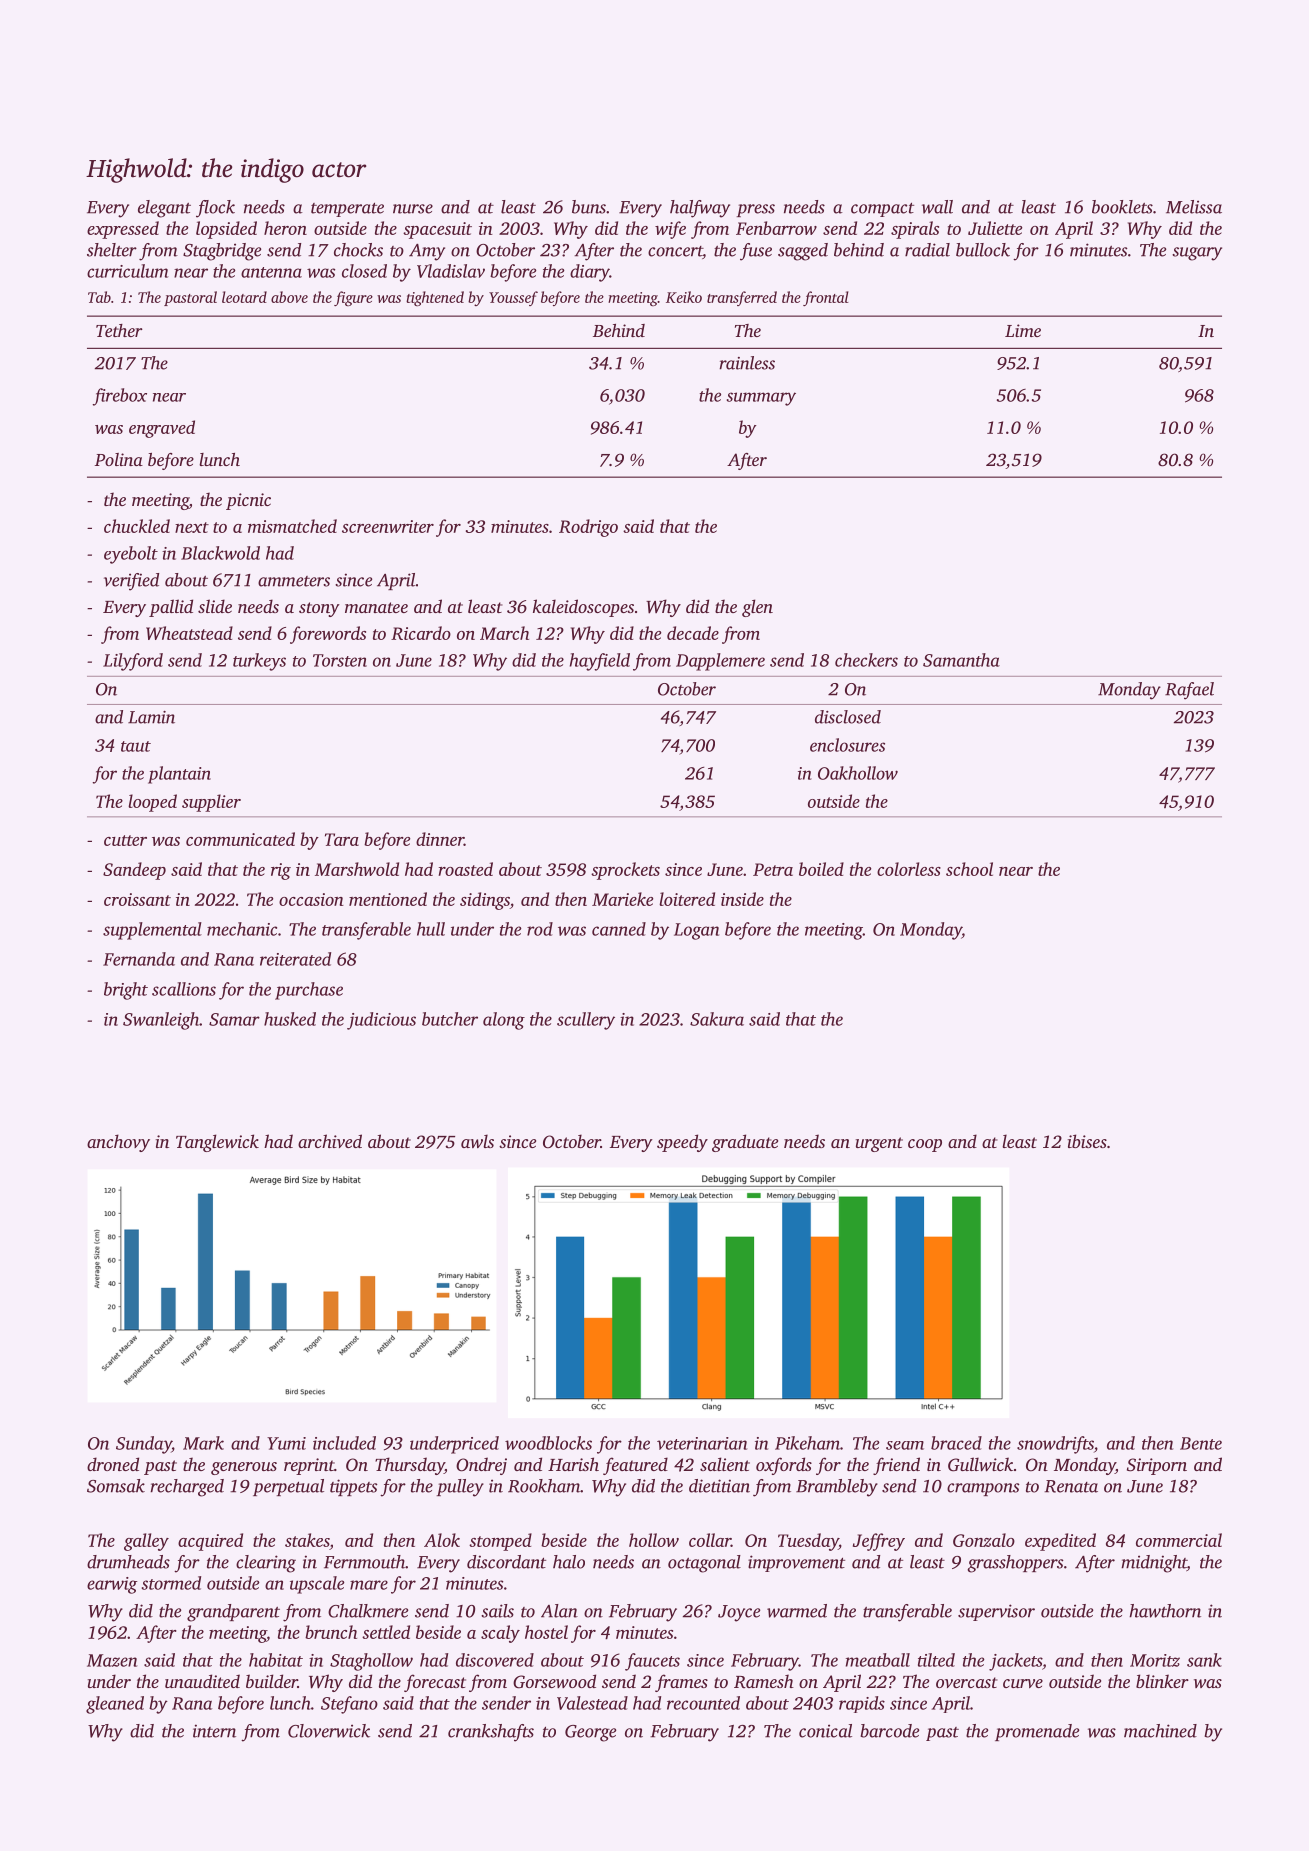 This screenshot has width=1309, height=1851. Describe the element at coordinates (969, 869) in the screenshot. I see `school` at that location.
